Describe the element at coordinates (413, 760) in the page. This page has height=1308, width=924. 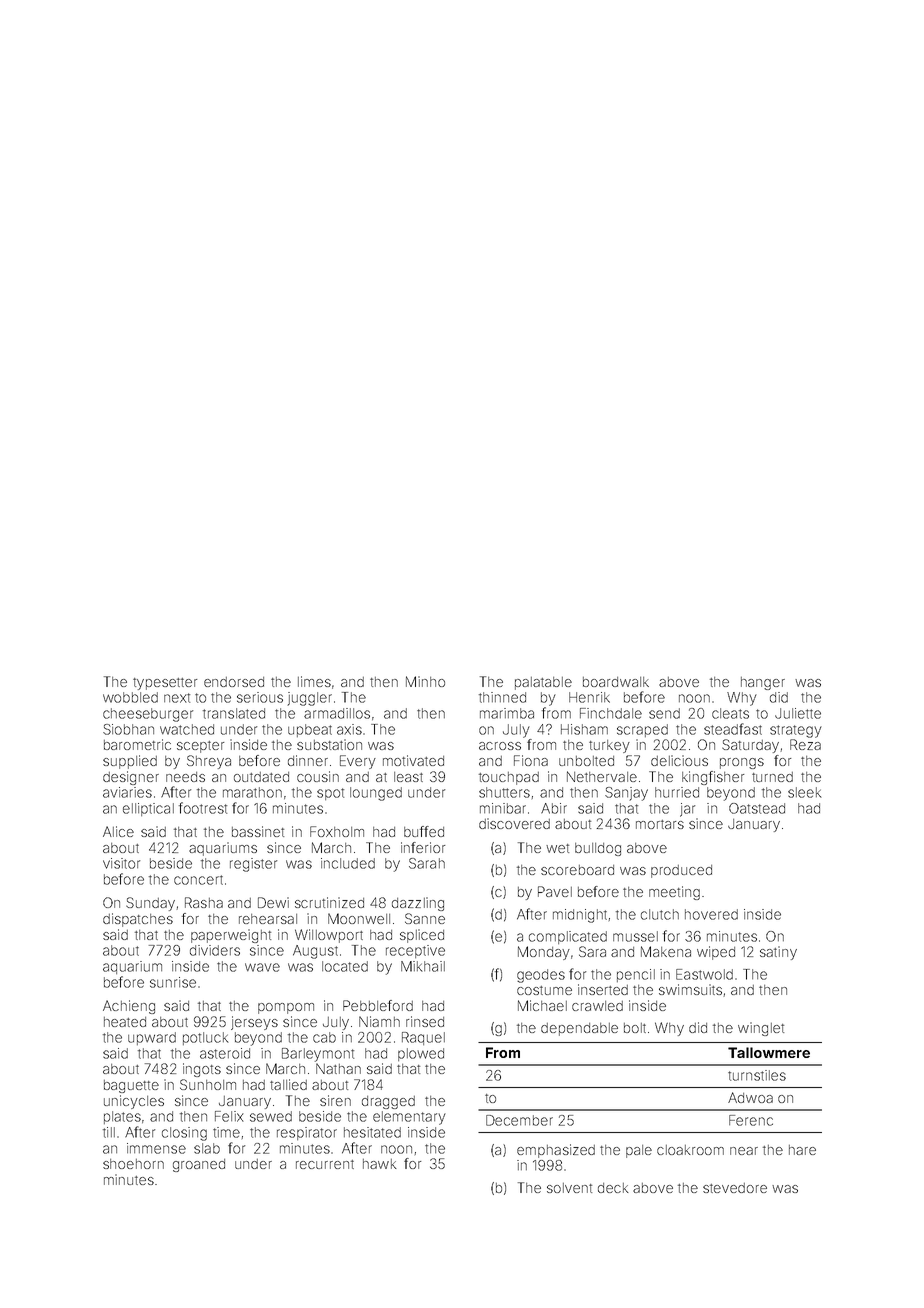
I see `motivated` at that location.
